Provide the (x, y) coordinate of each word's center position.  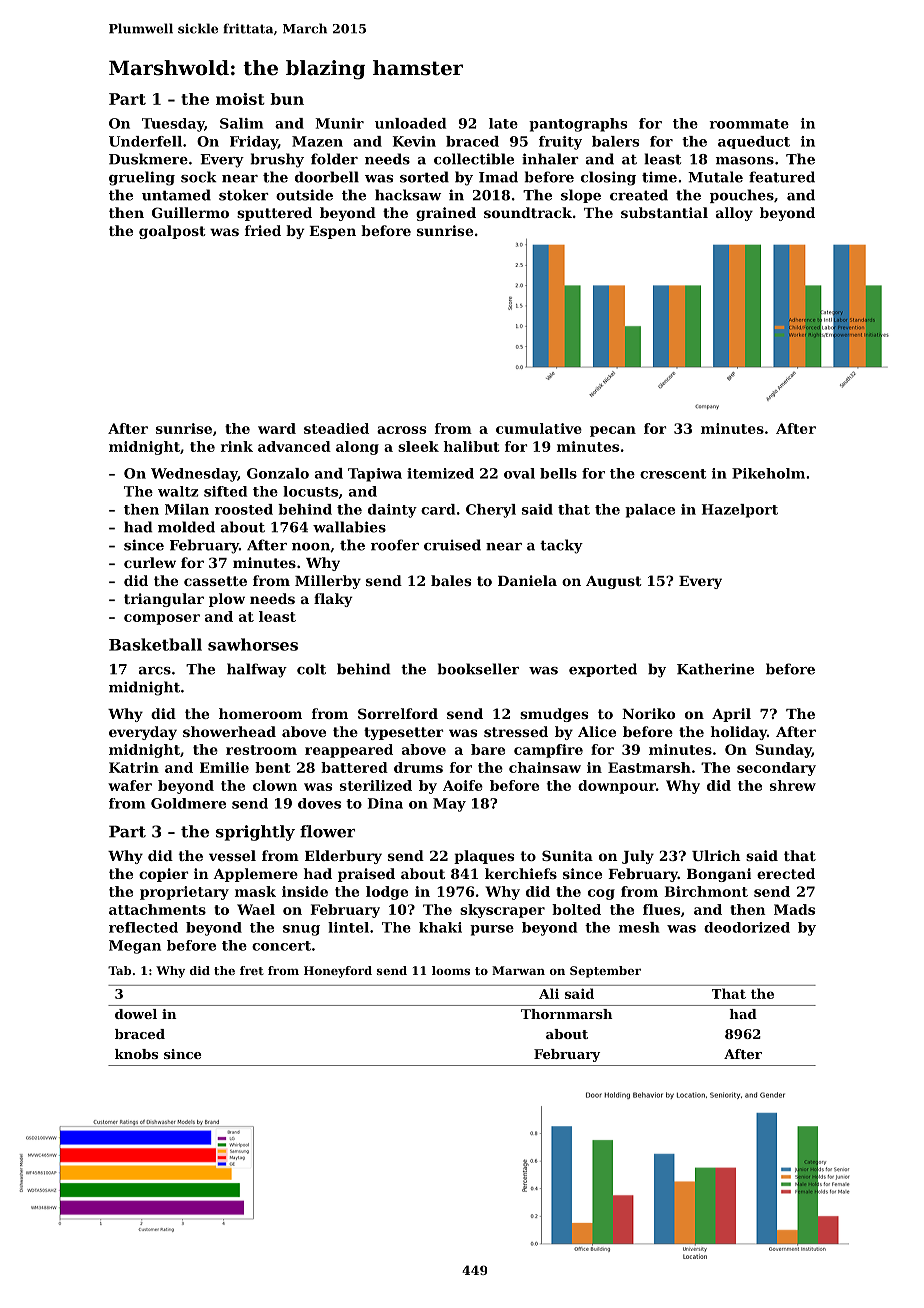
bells (558, 473)
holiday (739, 733)
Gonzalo (278, 473)
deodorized (747, 927)
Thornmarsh (567, 1014)
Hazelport (740, 511)
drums (418, 767)
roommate (749, 124)
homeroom (260, 713)
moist (240, 99)
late (503, 123)
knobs (136, 1054)
